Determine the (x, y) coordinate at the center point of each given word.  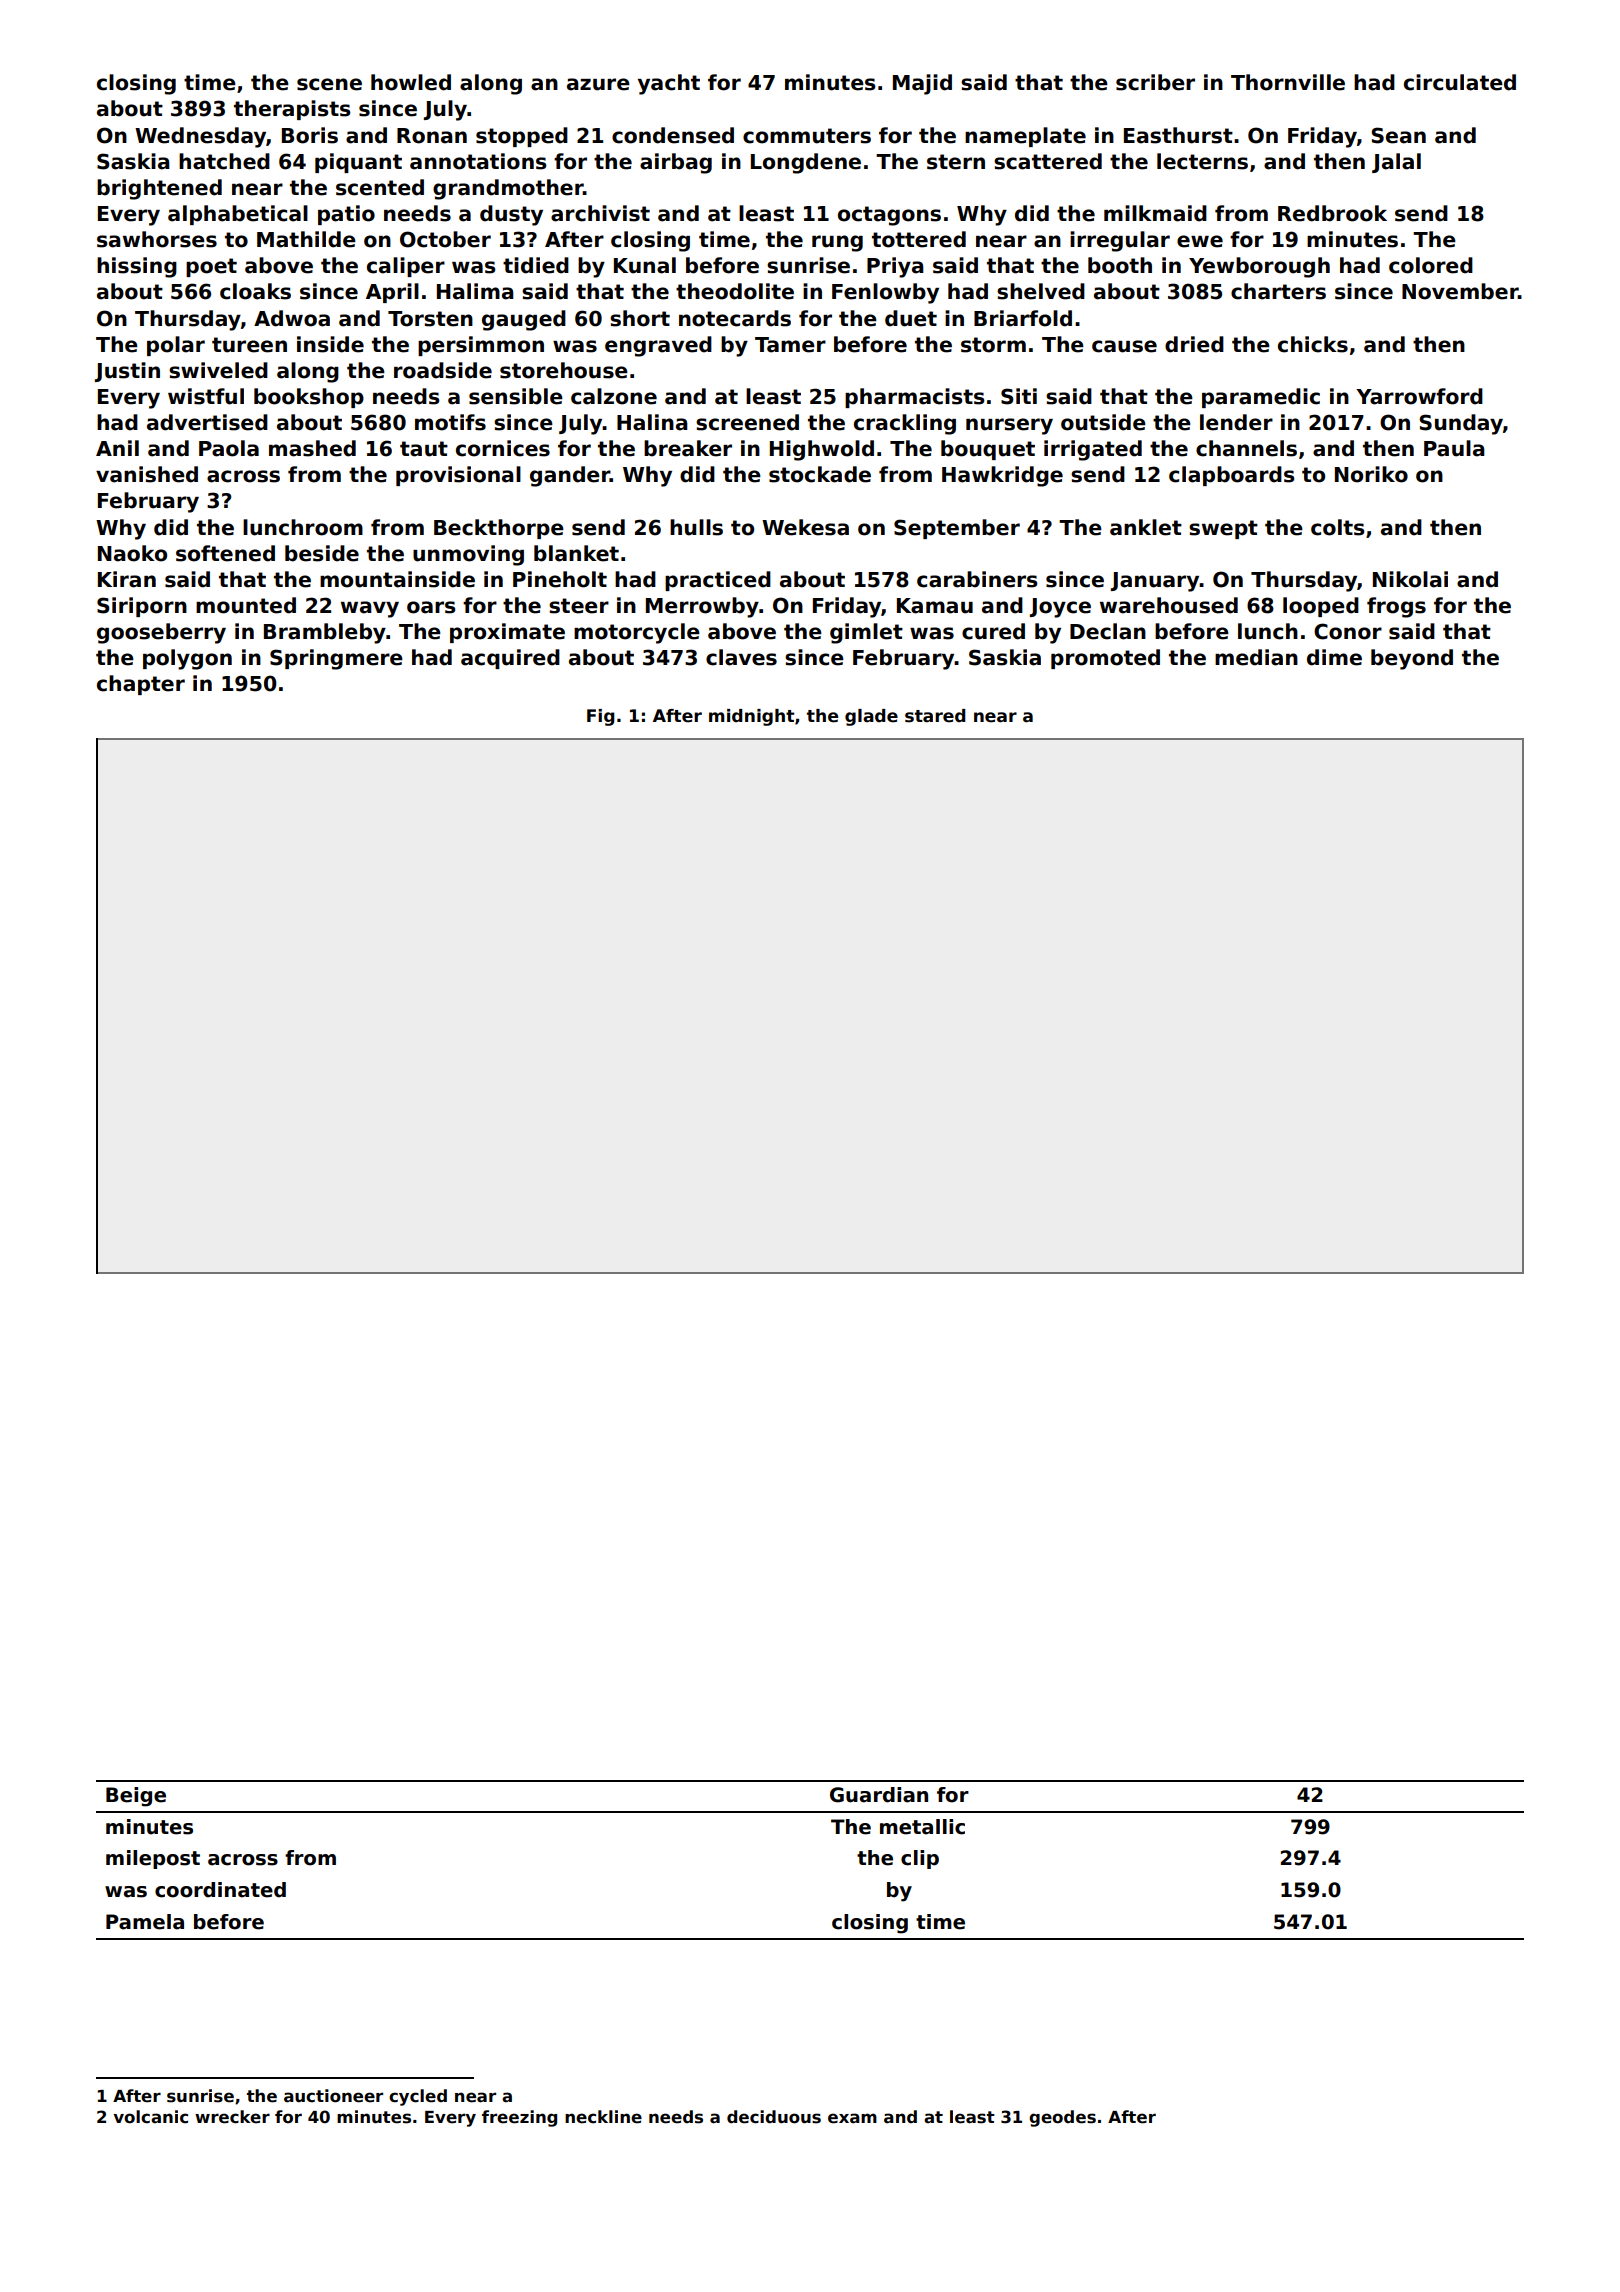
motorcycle (637, 633)
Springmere (336, 659)
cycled (418, 2097)
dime (1334, 657)
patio (346, 215)
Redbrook (1332, 213)
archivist (600, 213)
